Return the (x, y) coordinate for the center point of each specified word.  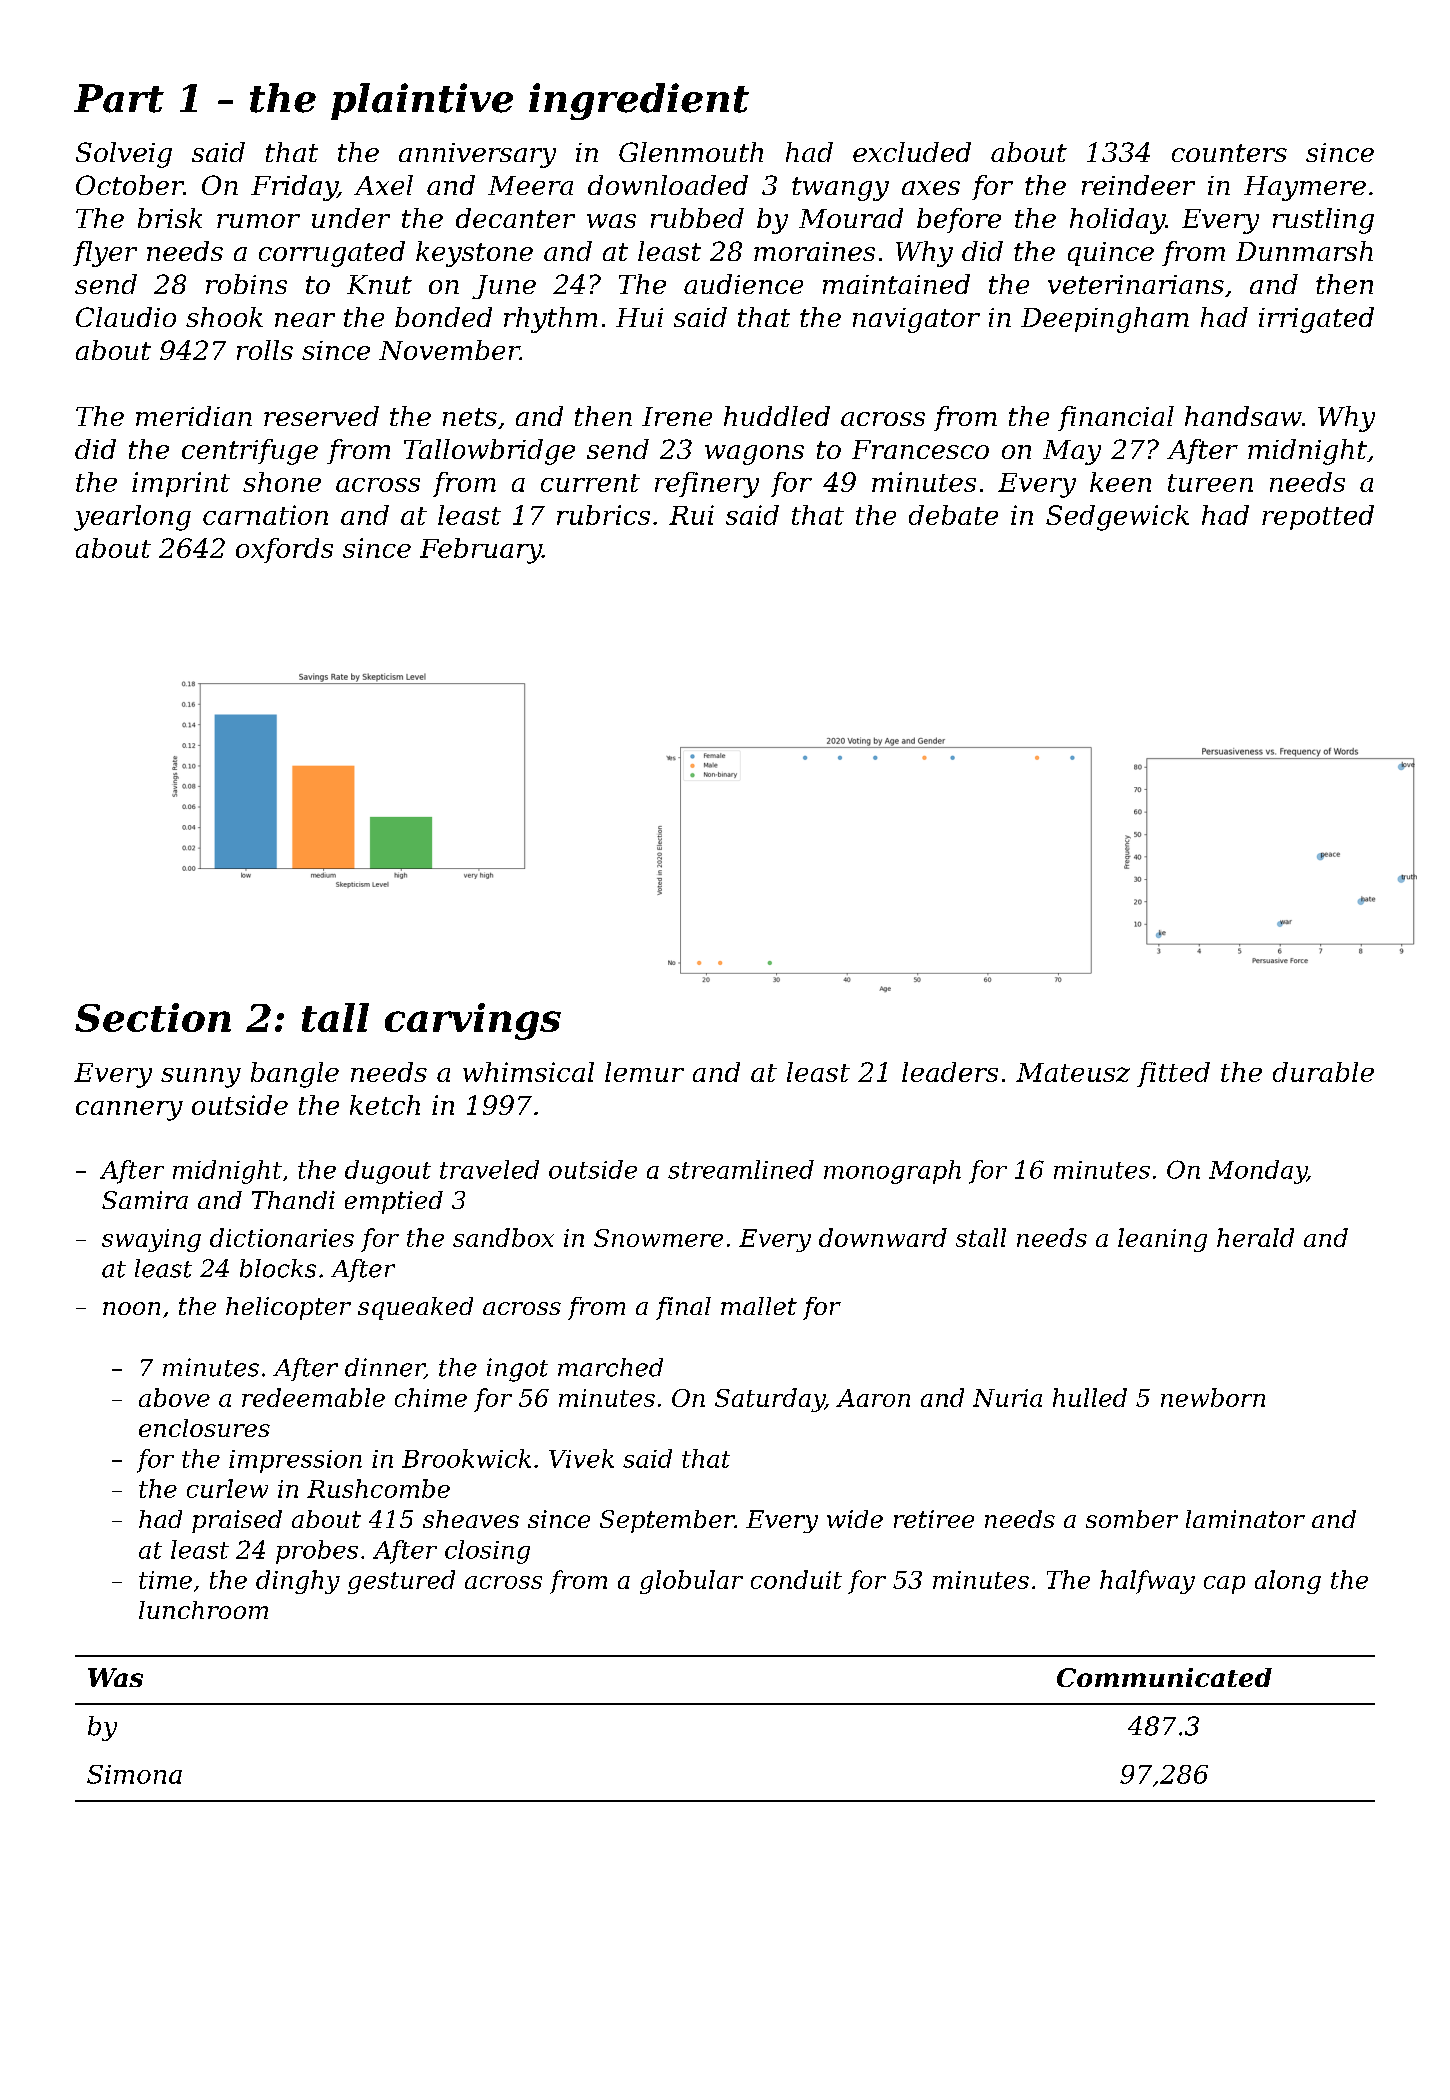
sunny (201, 1078)
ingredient (639, 101)
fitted (1173, 1074)
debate (953, 515)
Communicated (1164, 1677)
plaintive (422, 101)
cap (1224, 1585)
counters (1229, 153)
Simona (134, 1774)
